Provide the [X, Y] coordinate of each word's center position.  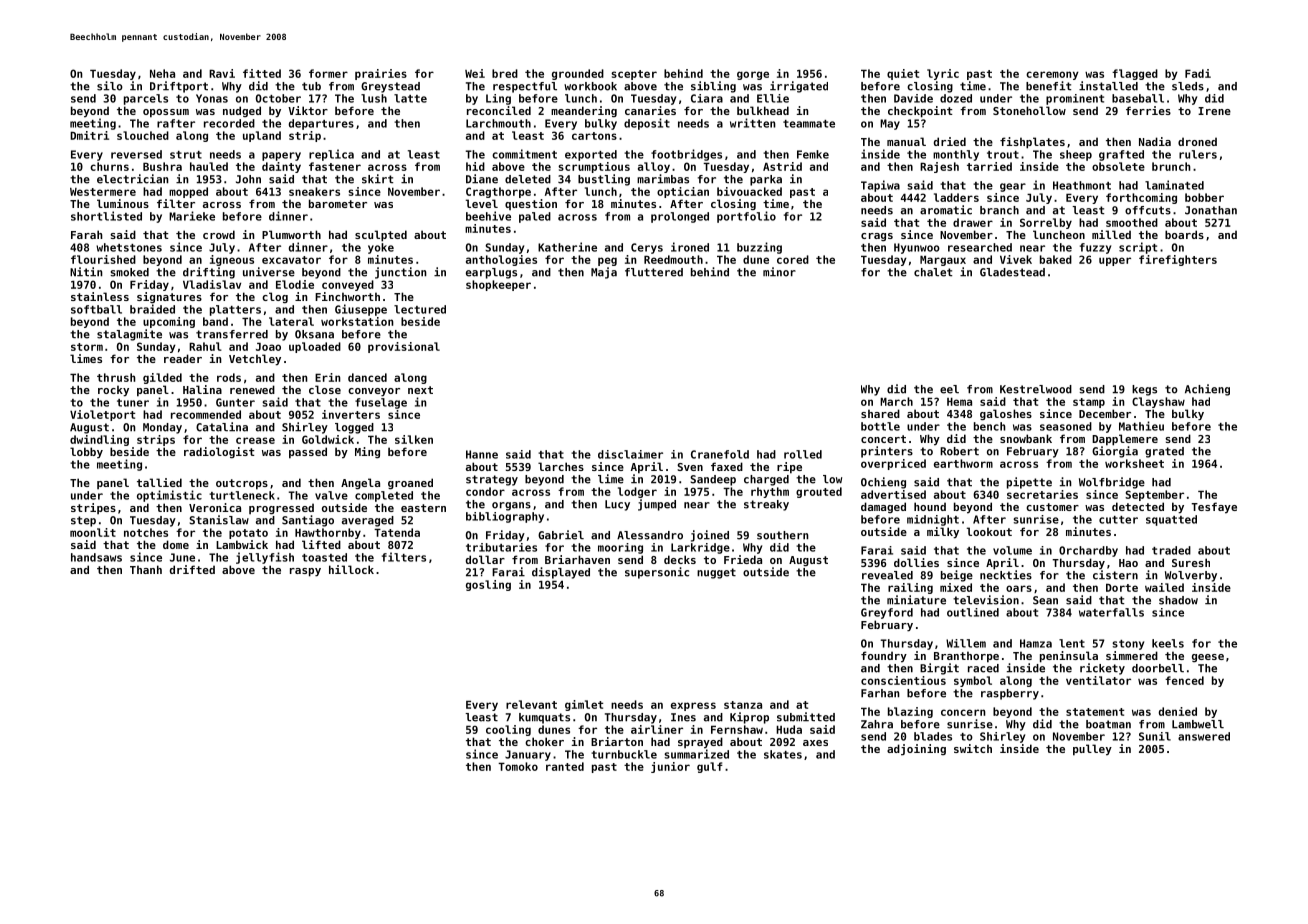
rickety [1102, 669]
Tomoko [518, 766]
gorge [753, 75]
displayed [561, 573]
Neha [162, 73]
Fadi [1198, 73]
